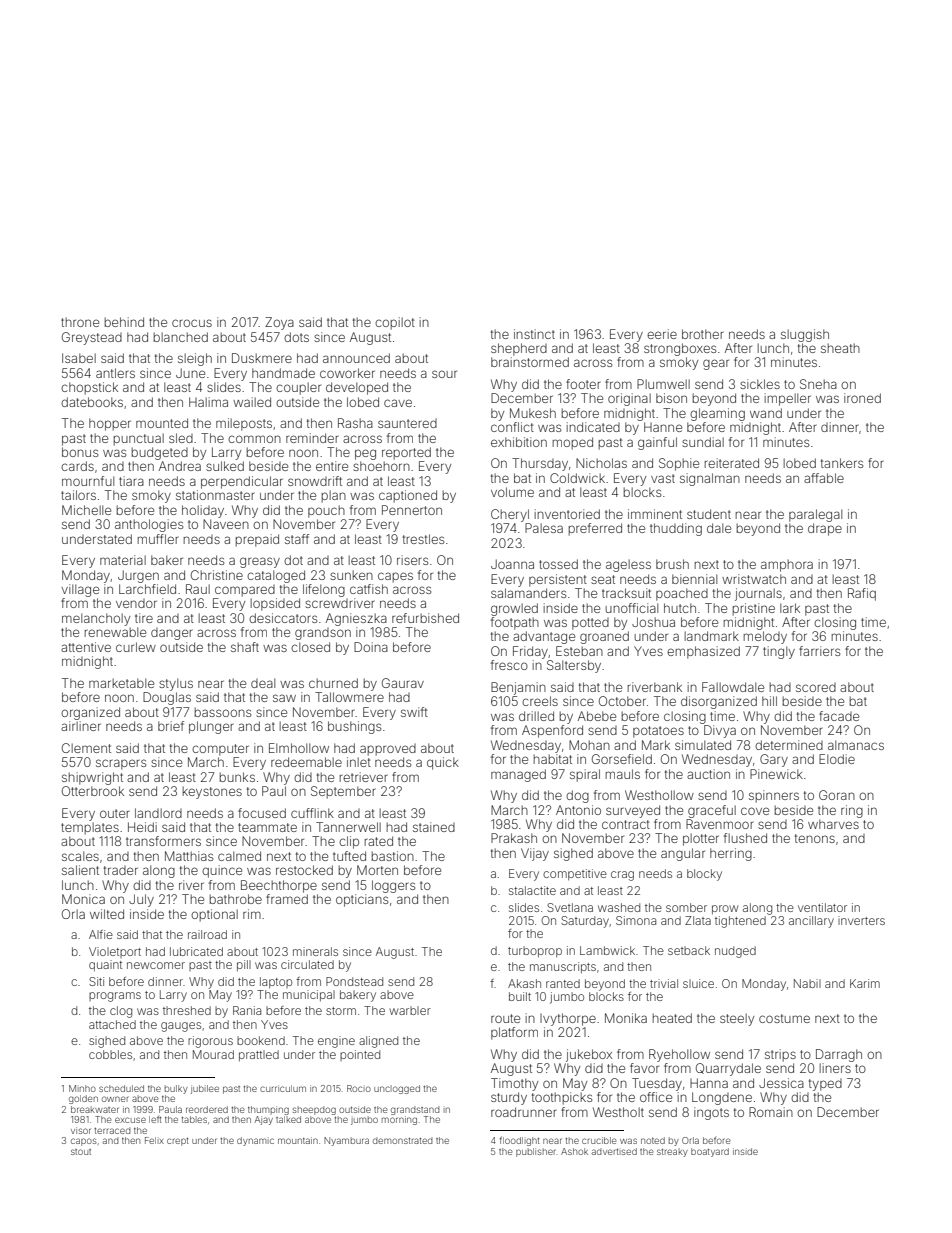 This screenshot has height=1233, width=952. I want to click on landlord, so click(158, 813).
